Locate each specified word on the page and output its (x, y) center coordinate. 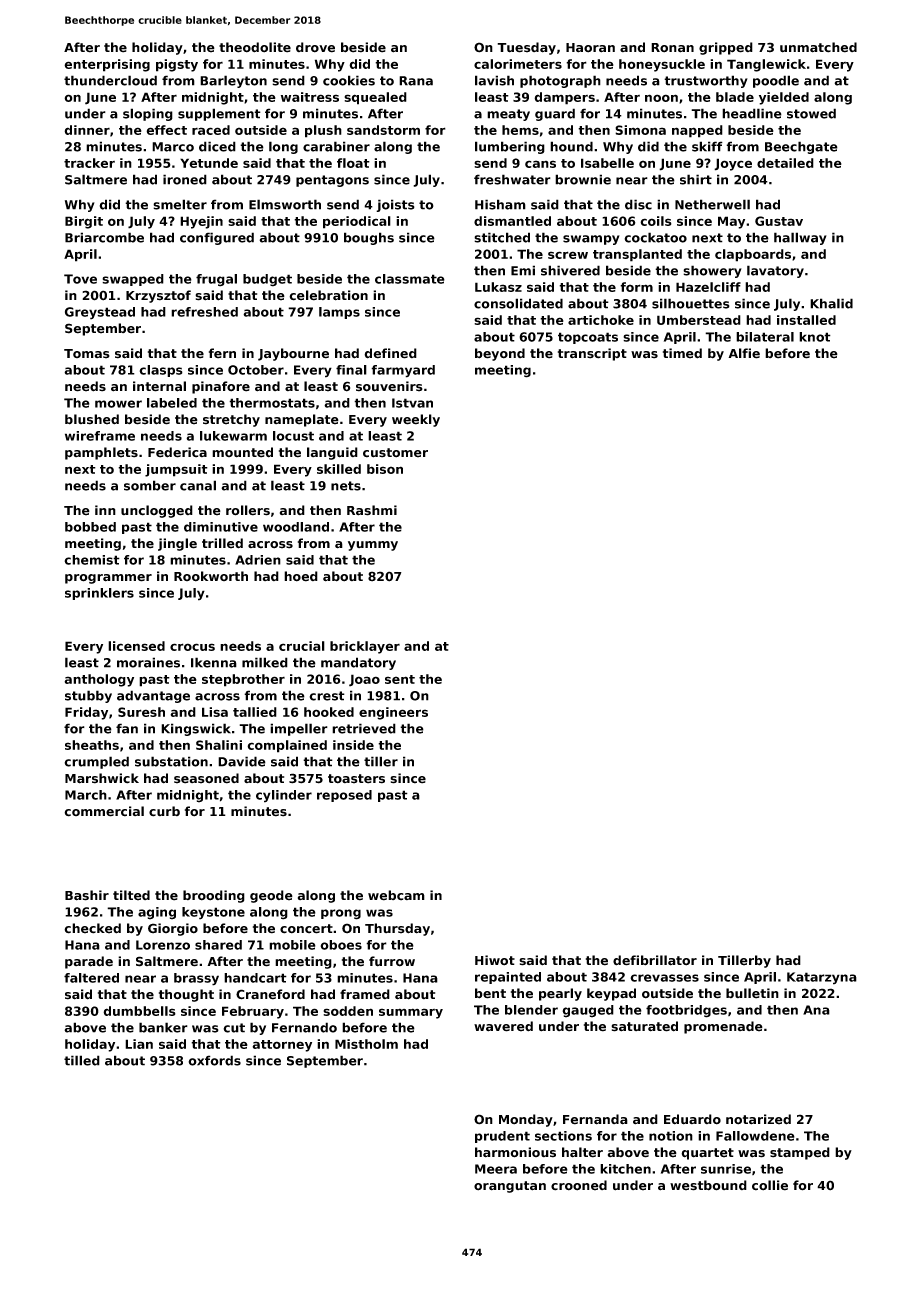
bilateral (765, 337)
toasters (356, 779)
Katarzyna (822, 978)
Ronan (672, 48)
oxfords (214, 1060)
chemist (92, 560)
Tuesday (526, 48)
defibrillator (655, 960)
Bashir (87, 895)
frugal (216, 280)
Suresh (141, 712)
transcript (592, 354)
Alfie (744, 353)
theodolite (255, 47)
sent (400, 679)
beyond (500, 354)
